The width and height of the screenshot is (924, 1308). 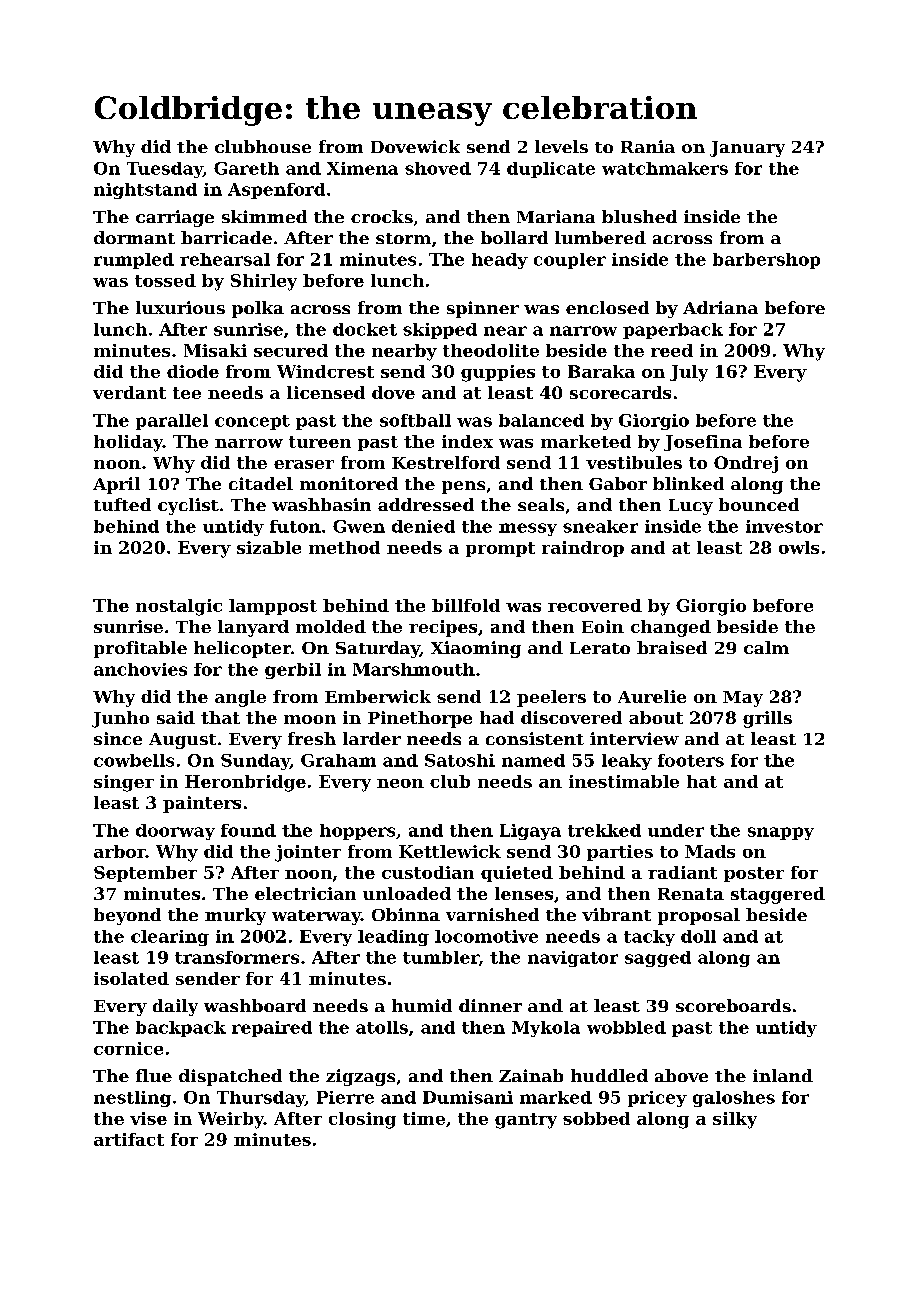 What do you see at coordinates (269, 547) in the screenshot?
I see `sizable` at bounding box center [269, 547].
